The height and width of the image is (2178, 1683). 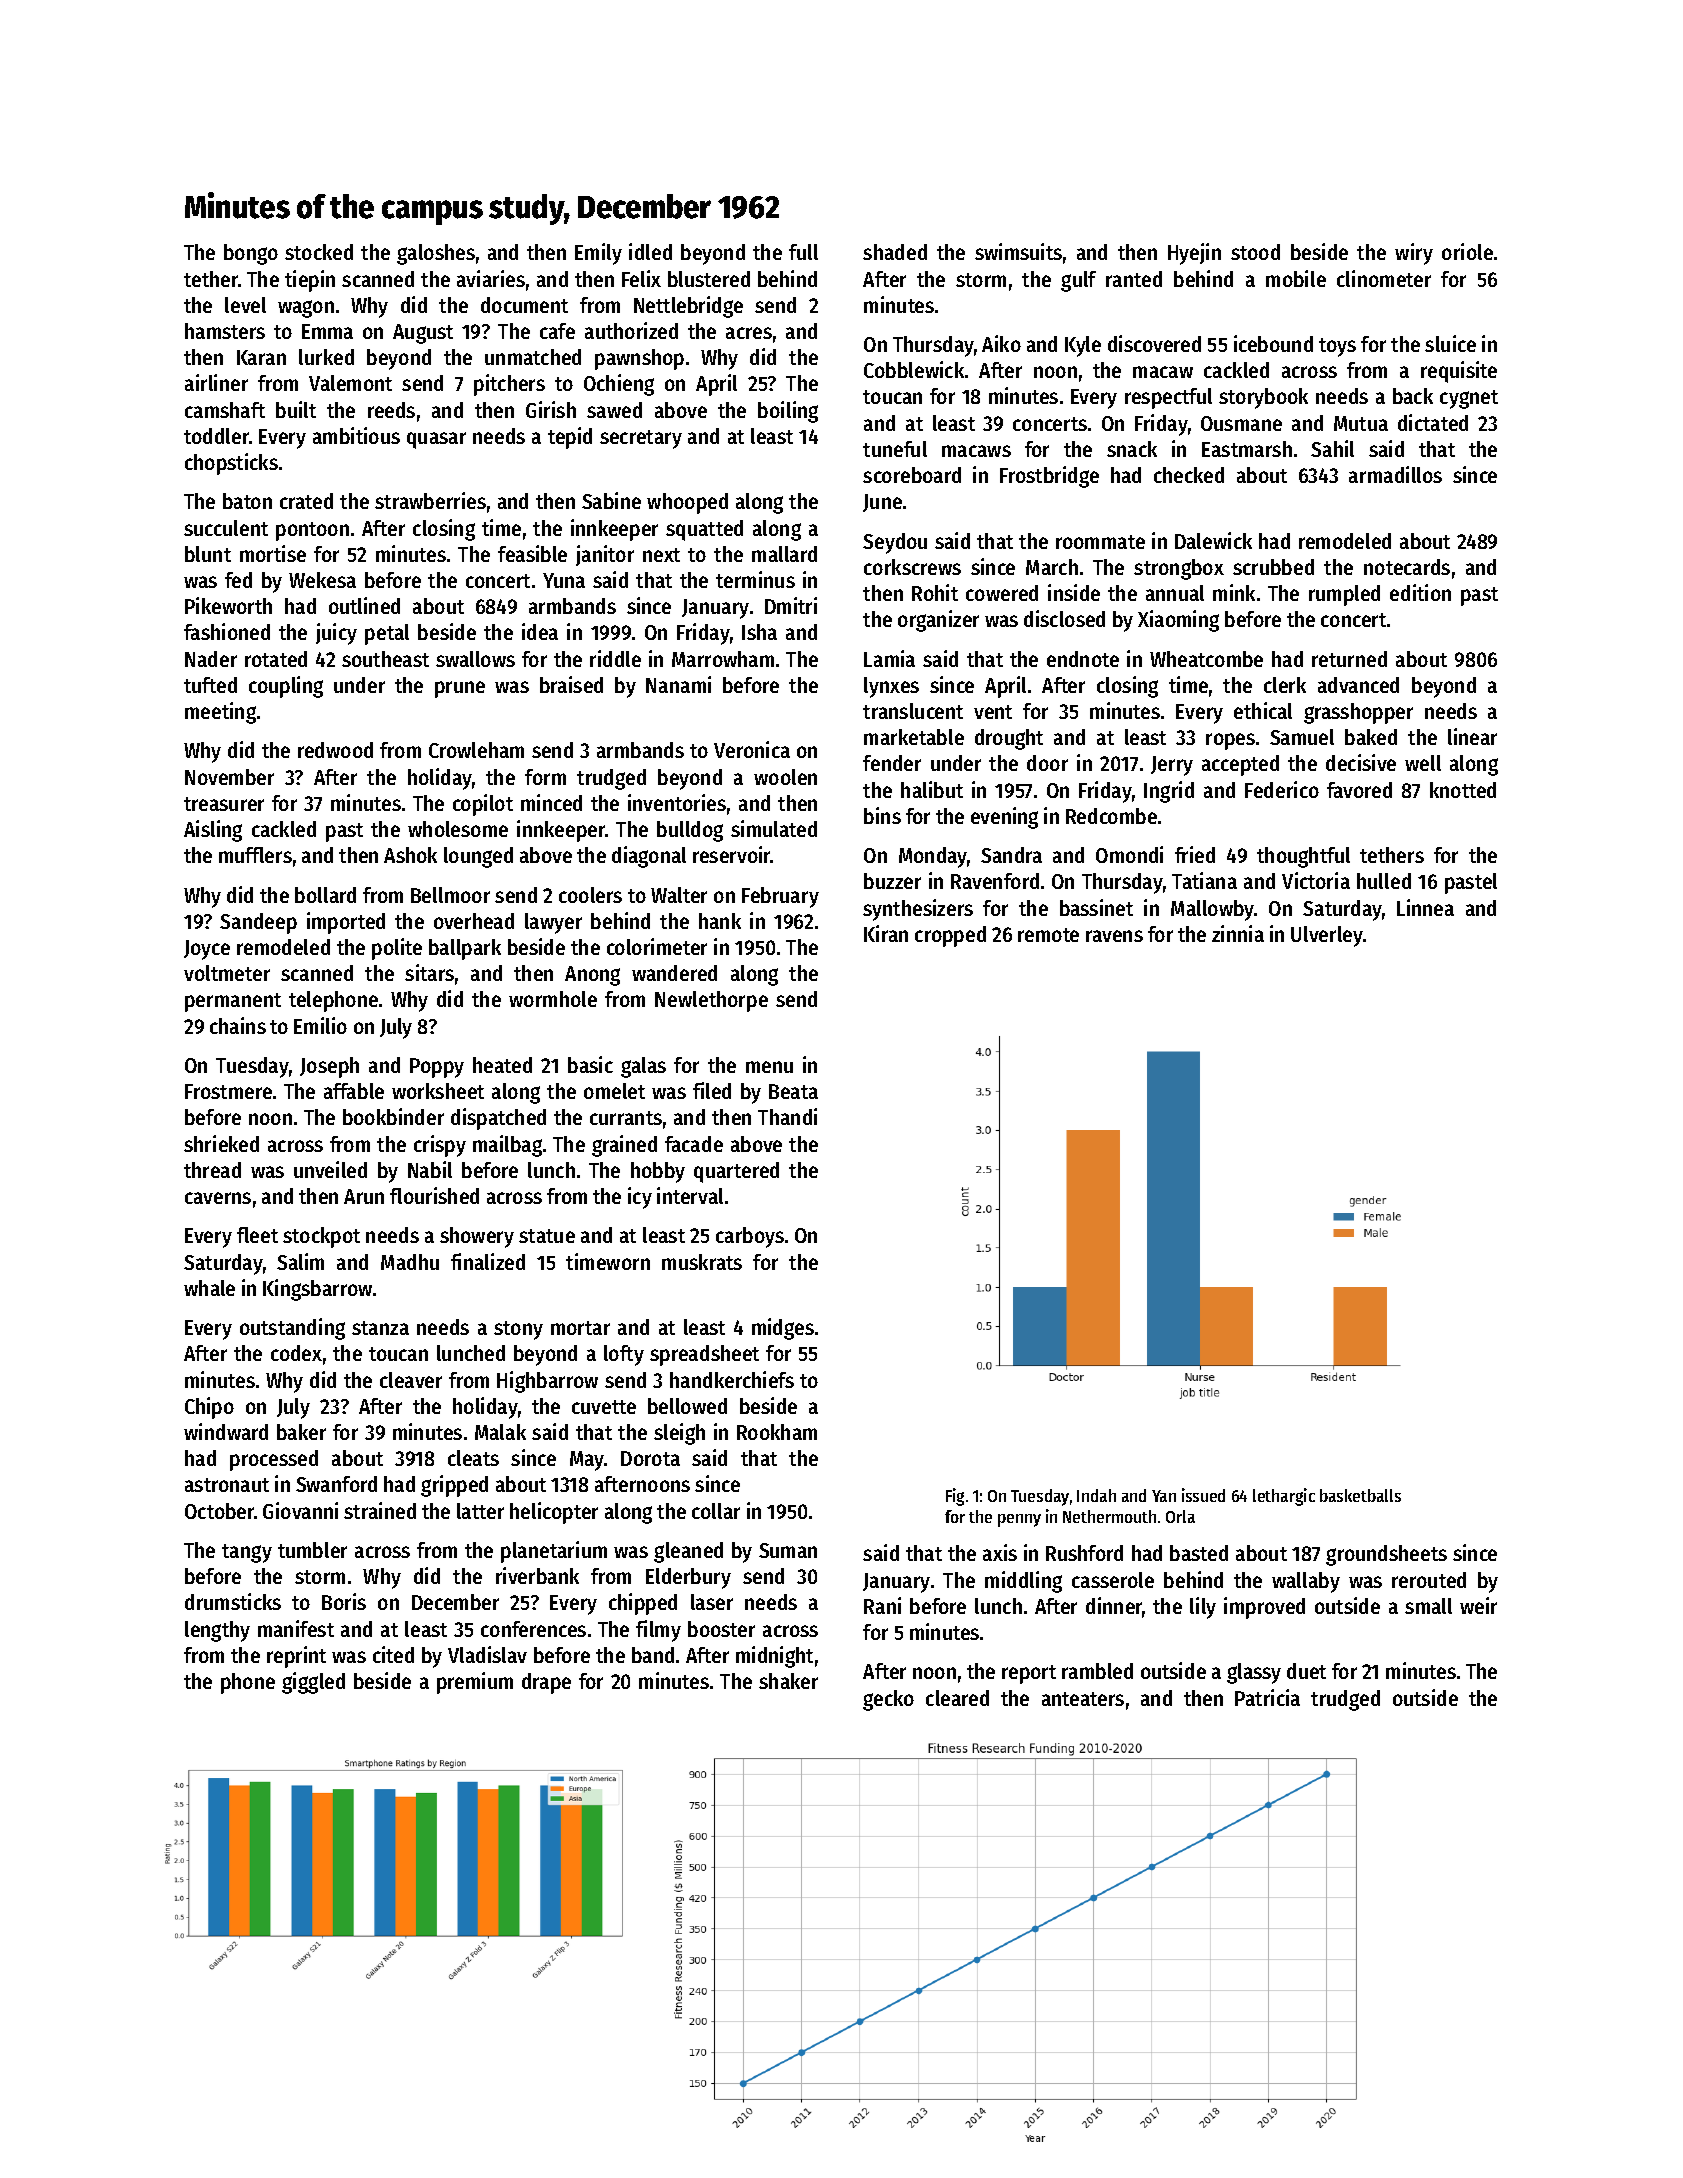 I want to click on shaker, so click(x=788, y=1681).
